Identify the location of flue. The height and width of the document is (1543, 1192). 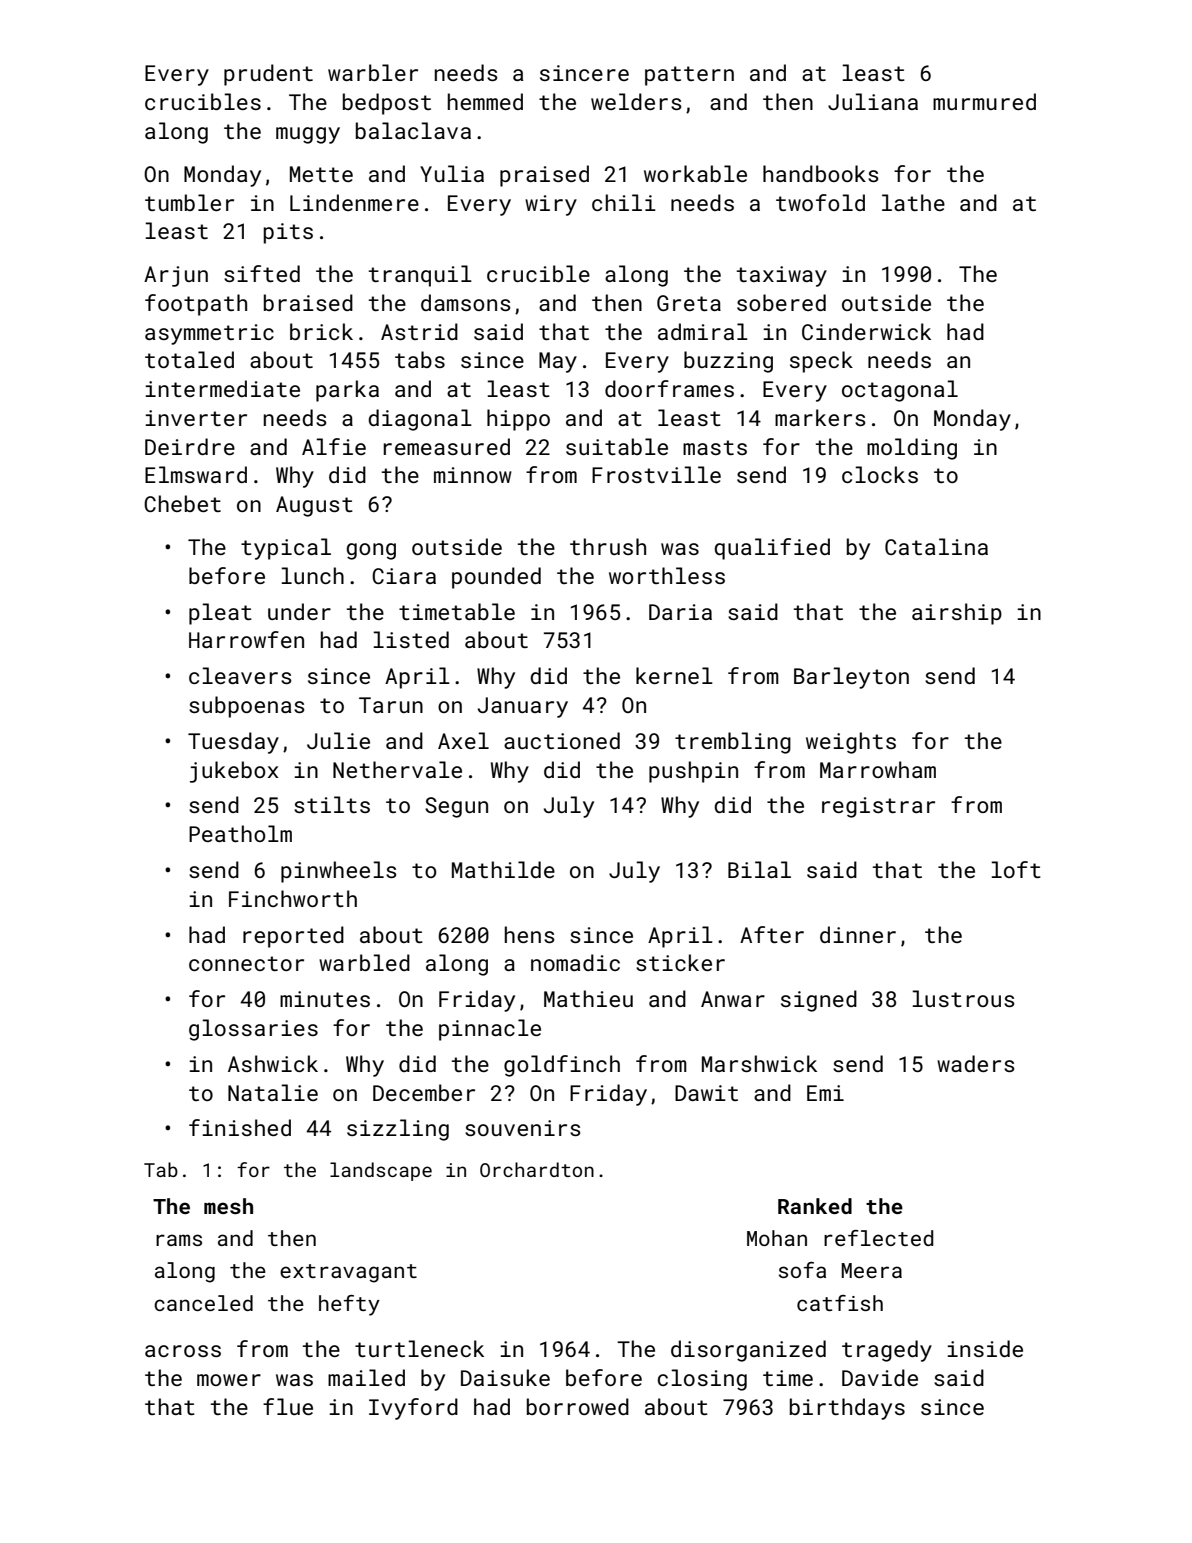
(288, 1406).
